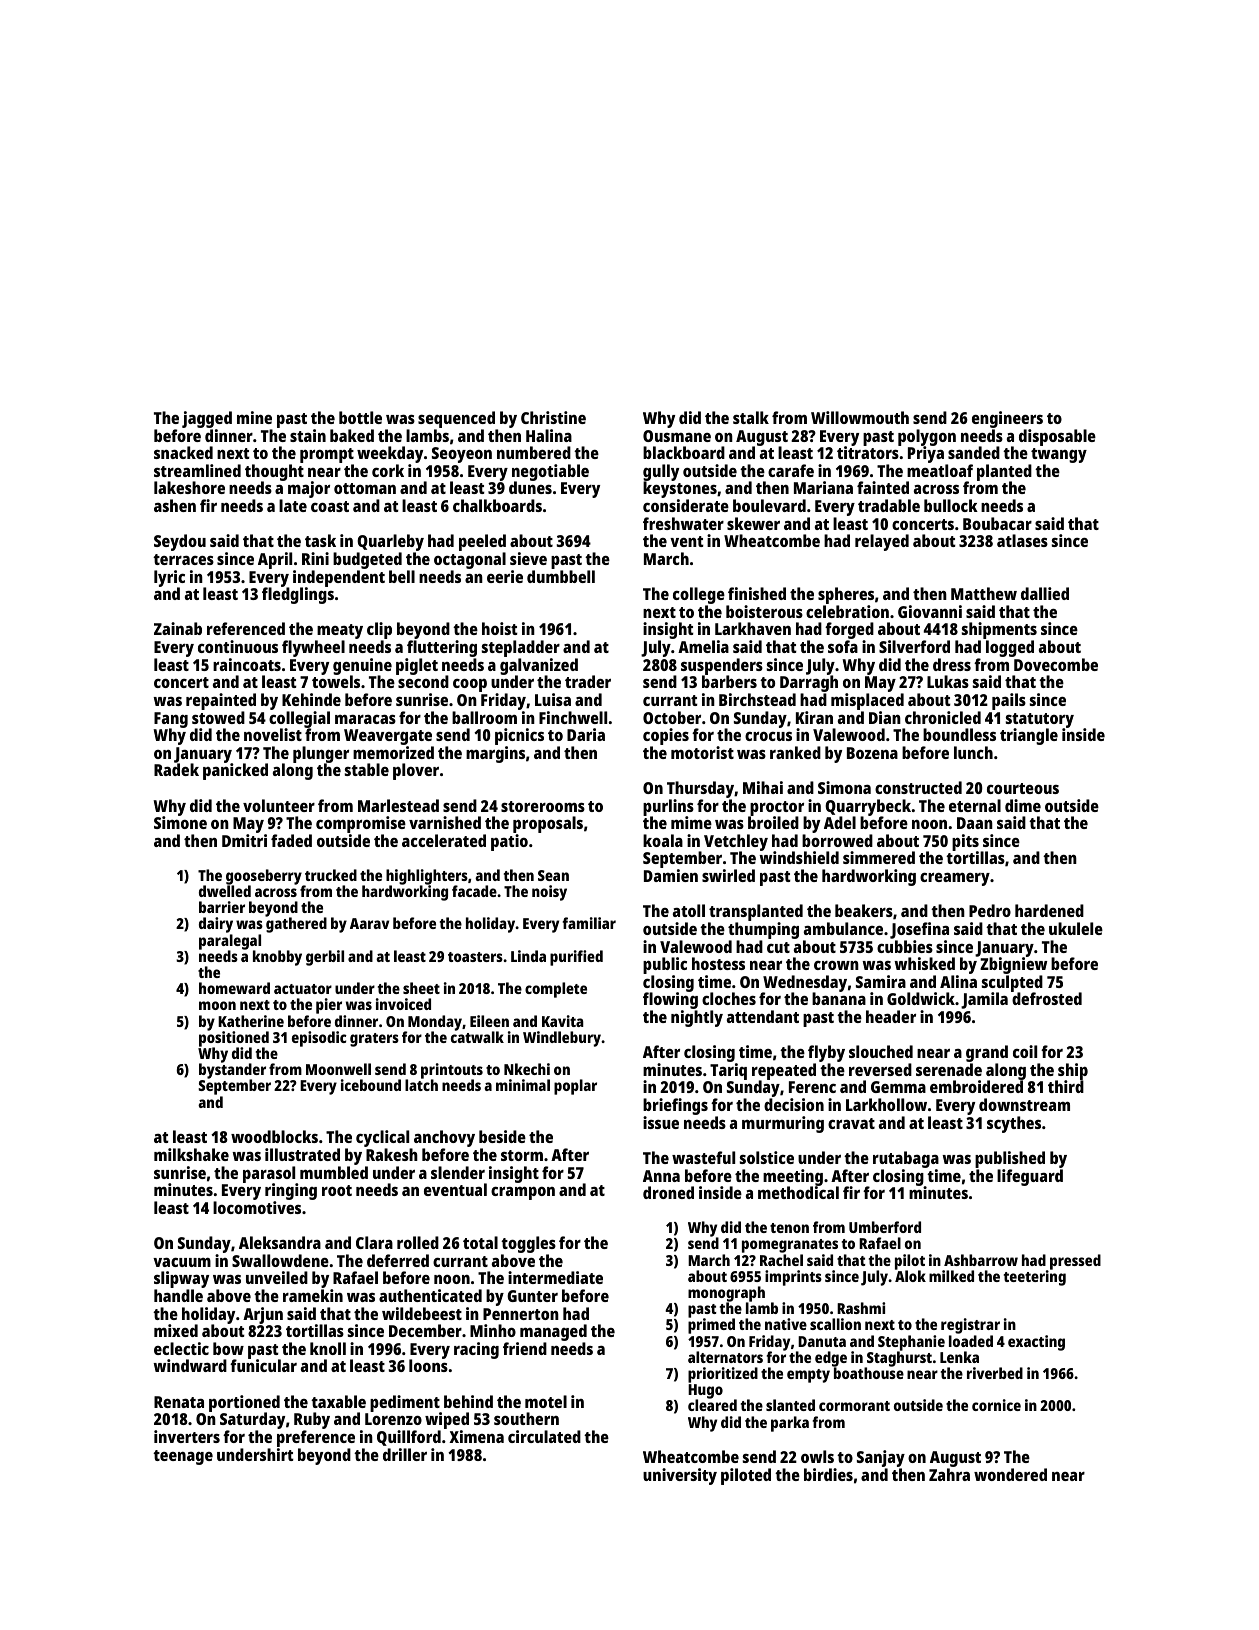 This screenshot has width=1259, height=1630. Describe the element at coordinates (553, 417) in the screenshot. I see `Christine` at that location.
